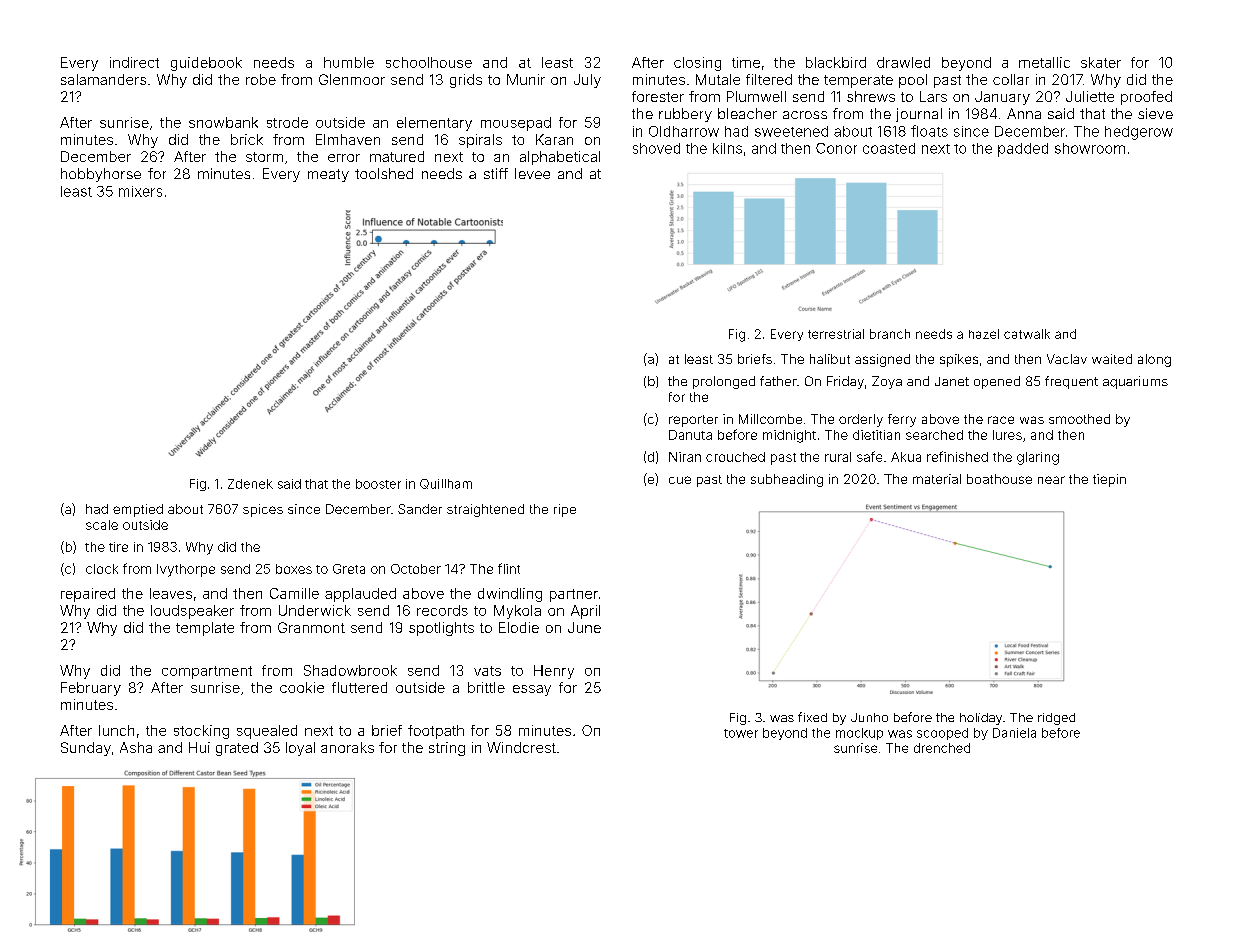 The height and width of the image is (952, 1233). What do you see at coordinates (656, 148) in the image?
I see `shoved` at bounding box center [656, 148].
